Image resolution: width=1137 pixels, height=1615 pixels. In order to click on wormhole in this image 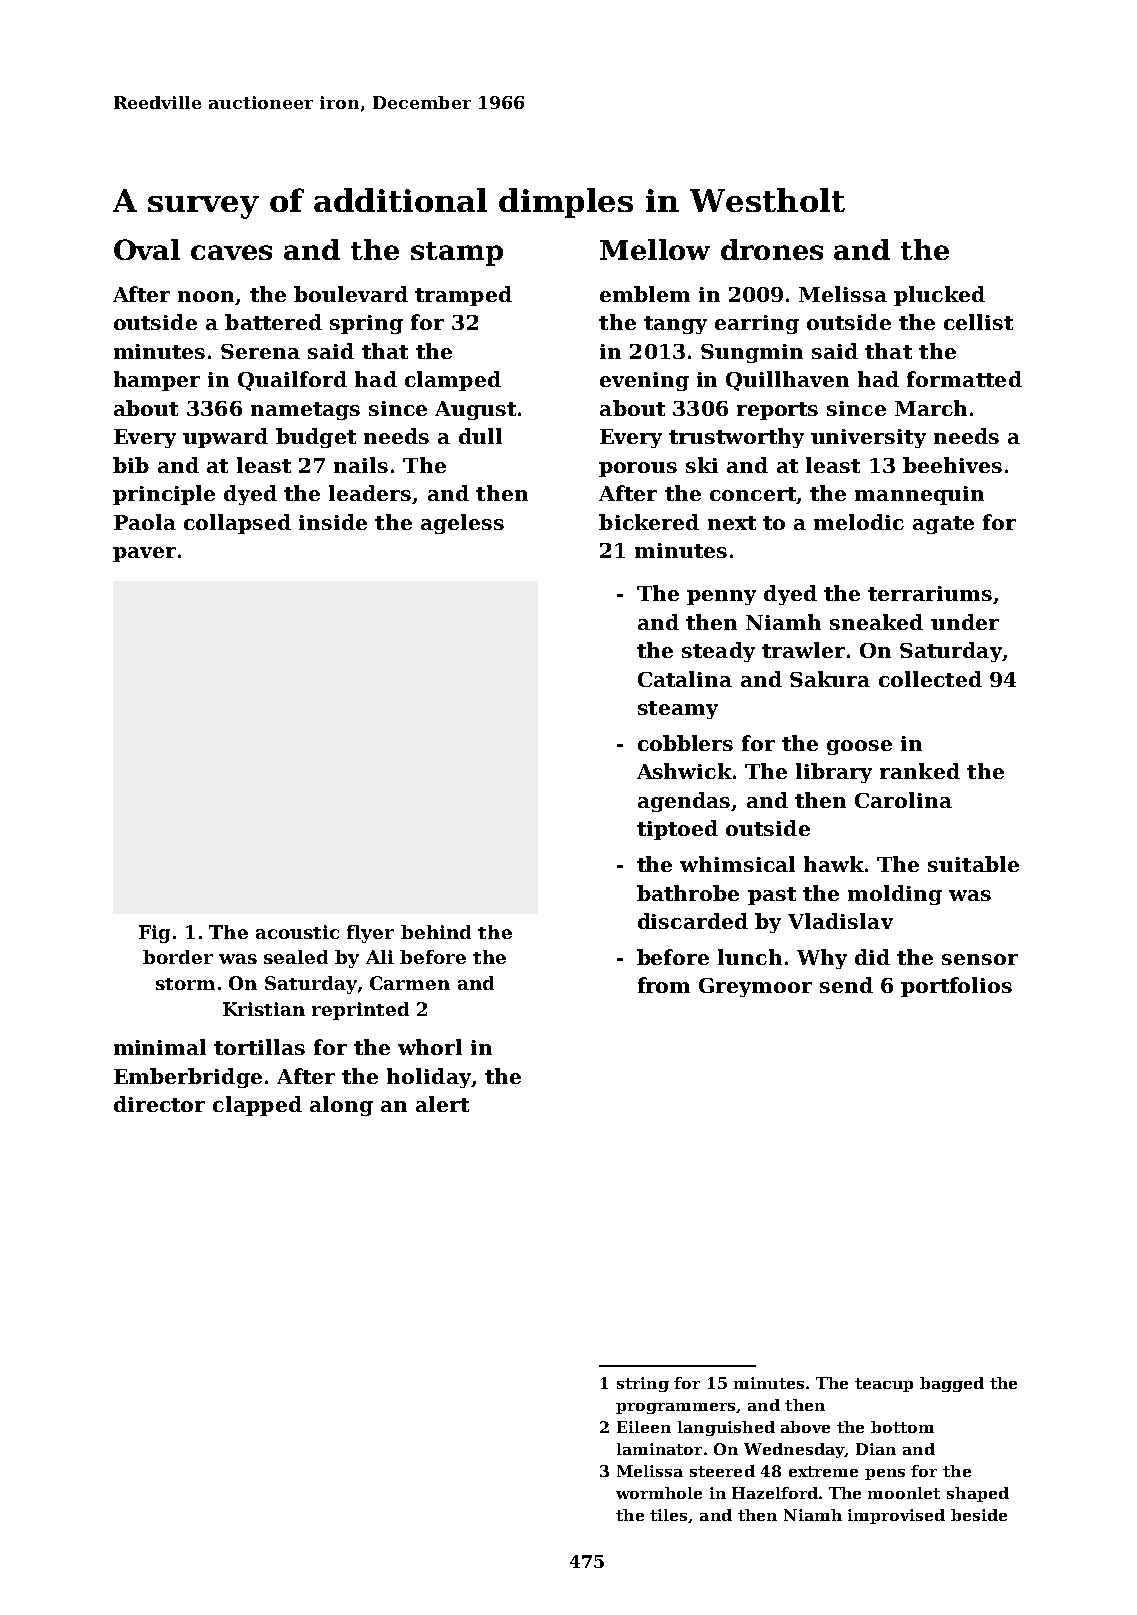, I will do `click(659, 1493)`.
